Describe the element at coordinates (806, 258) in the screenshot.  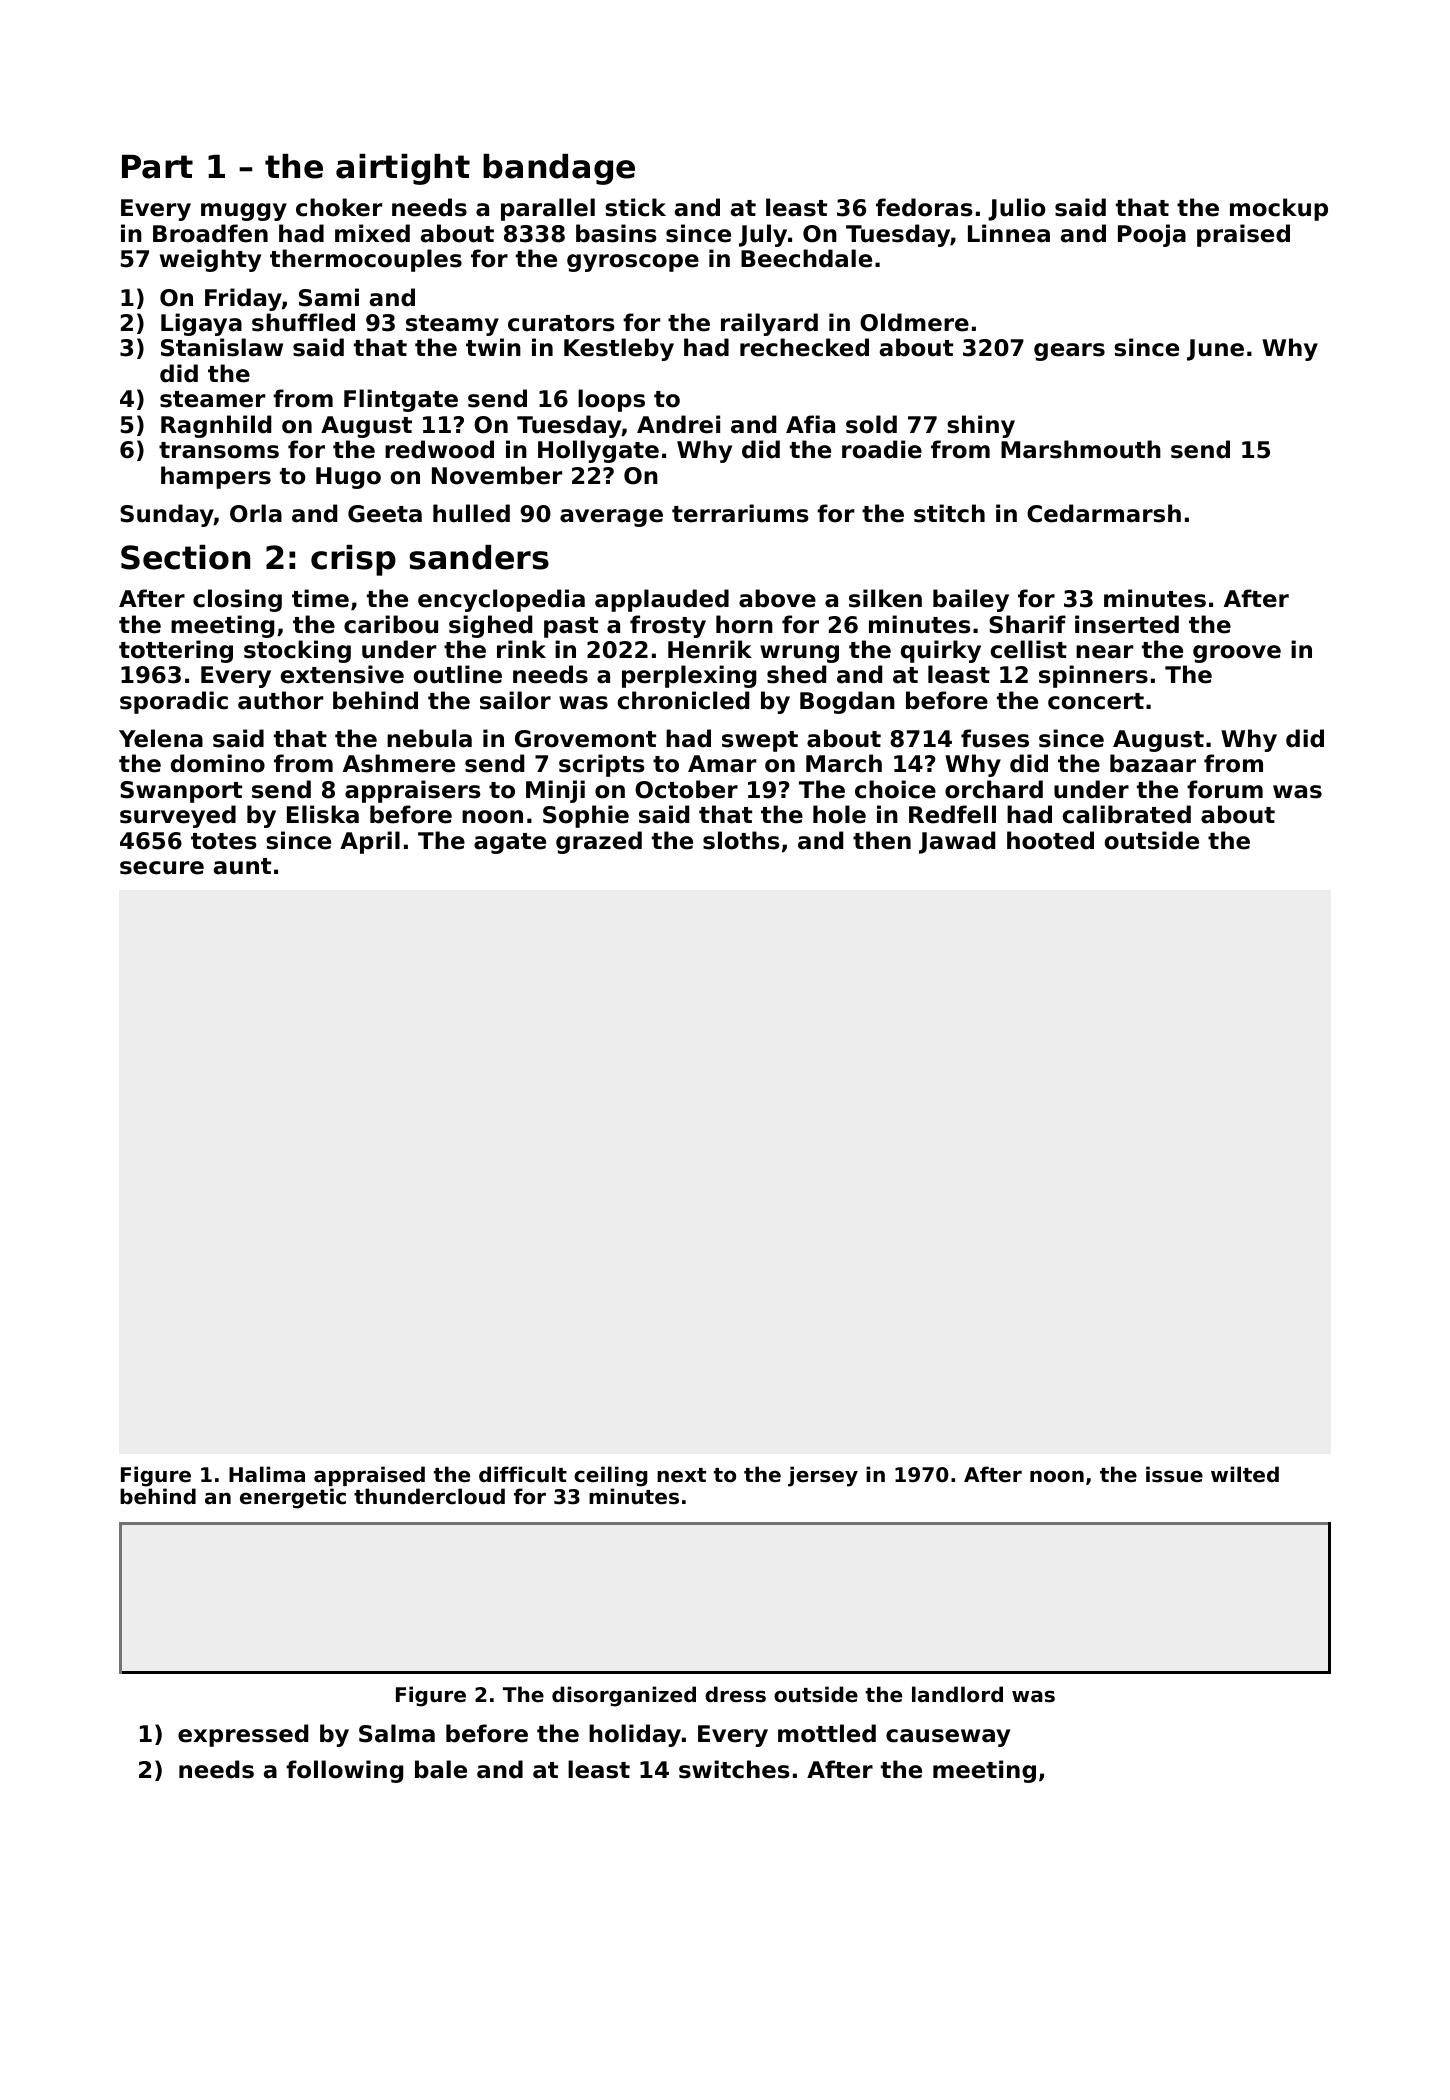
I see `Beechdale` at that location.
